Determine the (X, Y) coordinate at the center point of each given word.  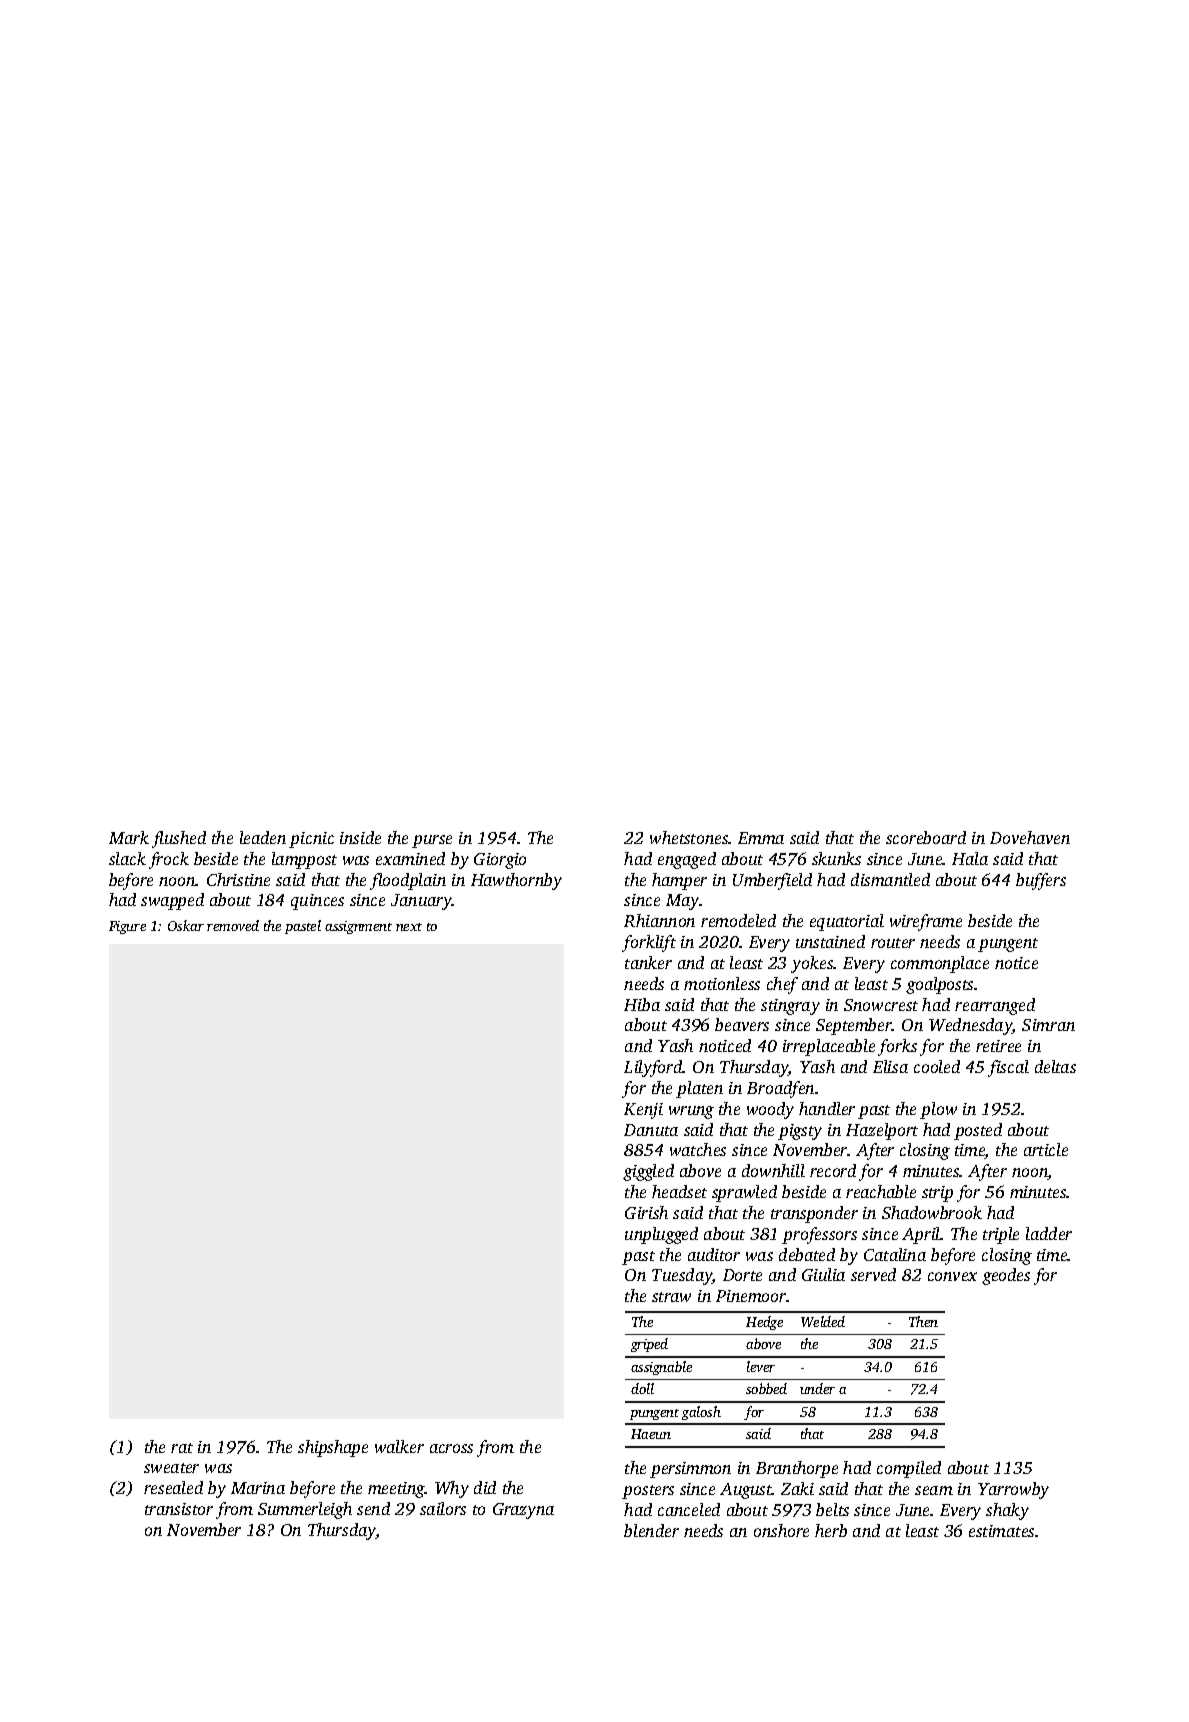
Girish (646, 1212)
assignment (358, 927)
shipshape (333, 1448)
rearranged (995, 1006)
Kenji (643, 1111)
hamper (679, 881)
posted (978, 1131)
